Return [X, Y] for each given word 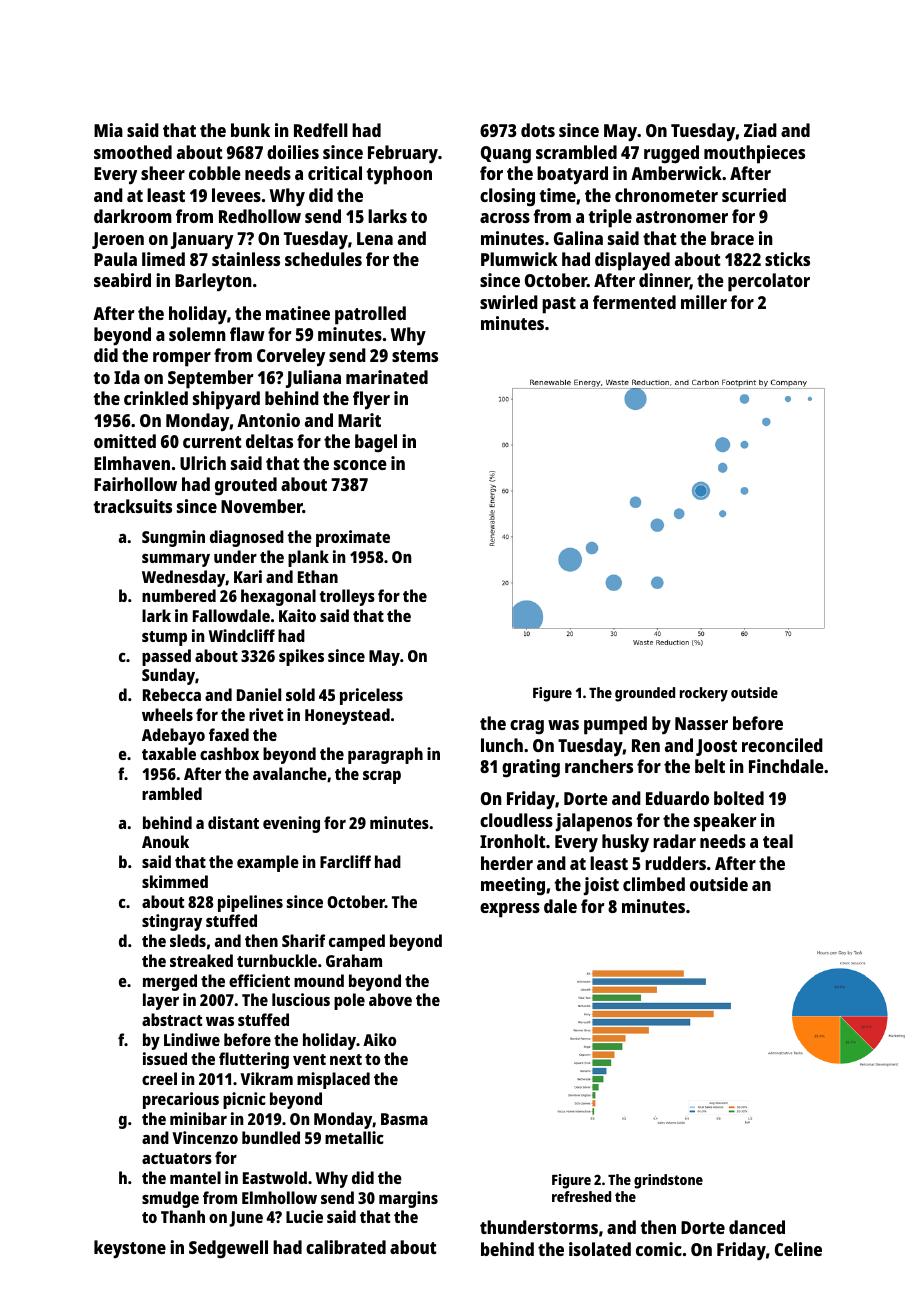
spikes [301, 657]
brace [732, 238]
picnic [244, 1100]
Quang [506, 154]
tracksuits [132, 506]
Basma [404, 1119]
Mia [108, 130]
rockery [704, 694]
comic [659, 1249]
